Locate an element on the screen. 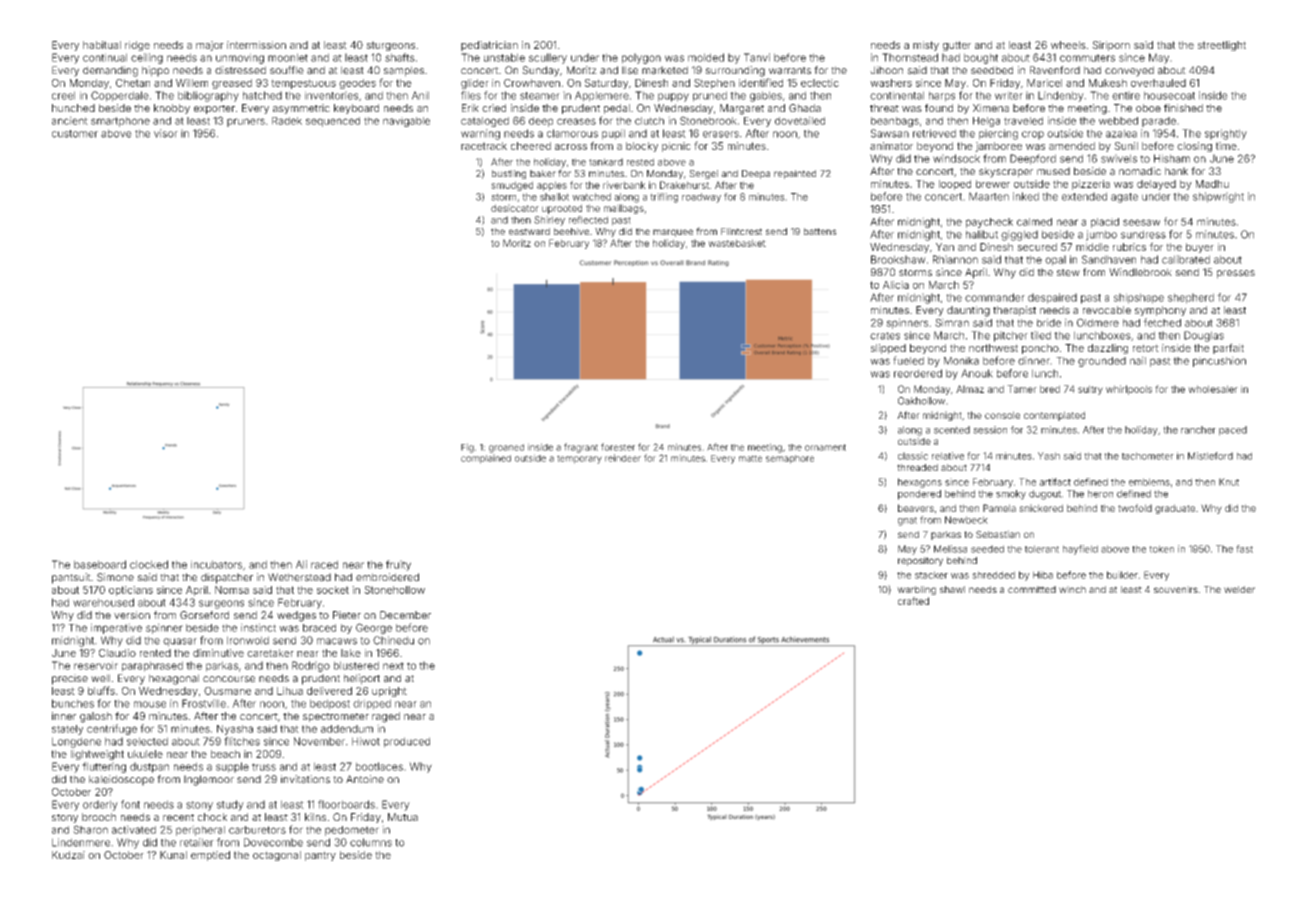 The image size is (1308, 924). streetlight is located at coordinates (1222, 46).
